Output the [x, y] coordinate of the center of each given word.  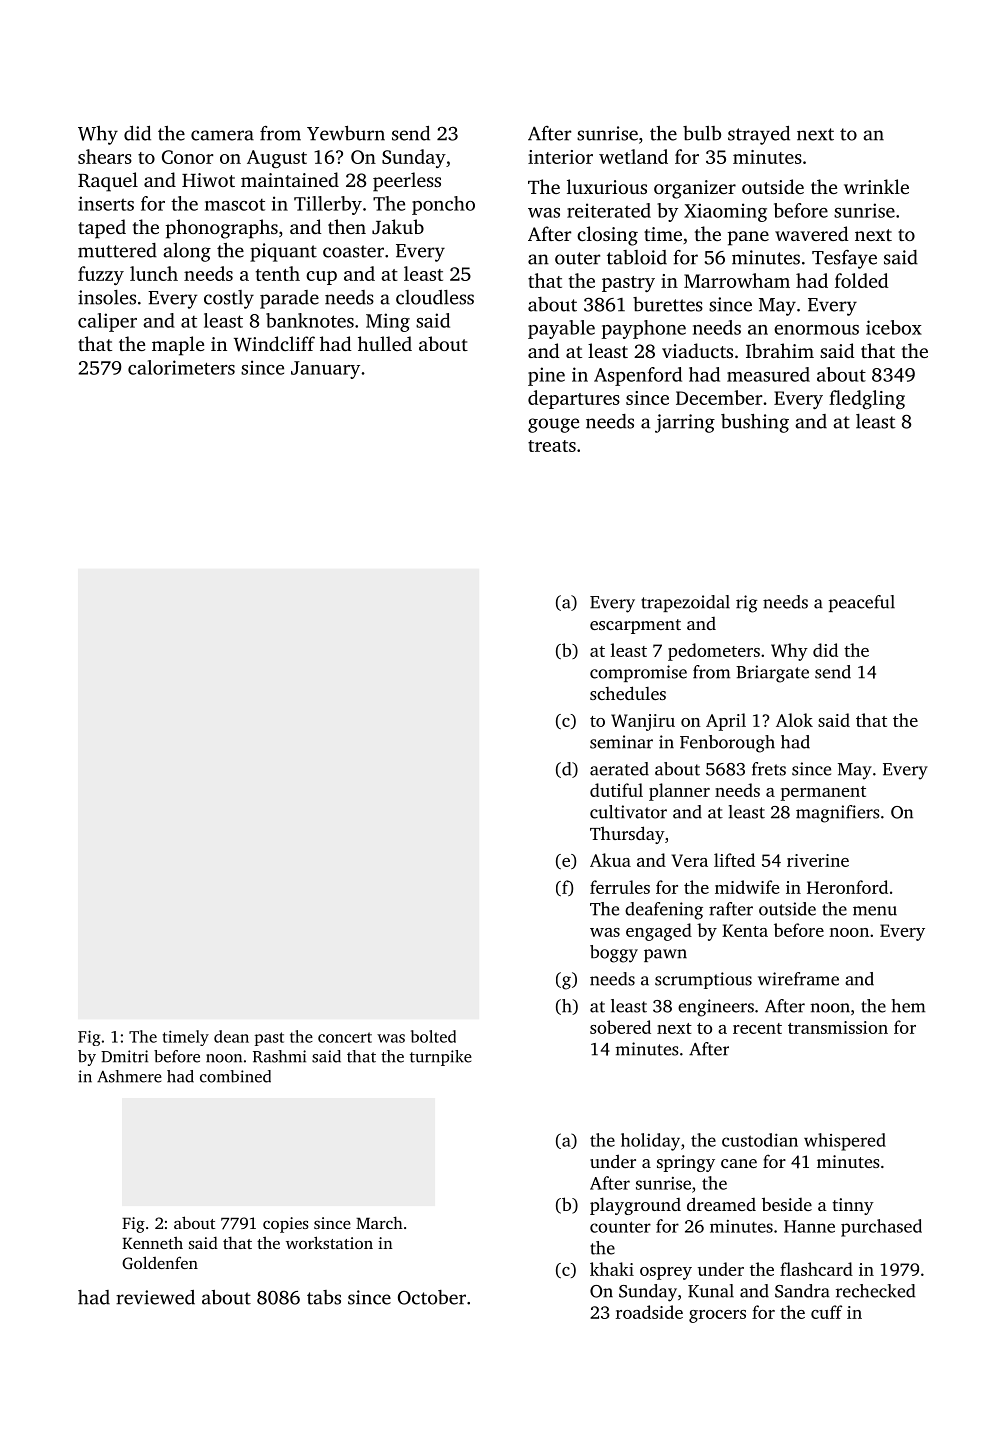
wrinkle [876, 186]
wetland [633, 156]
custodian [760, 1140]
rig [747, 604]
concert [345, 1037]
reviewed [155, 1297]
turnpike [441, 1058]
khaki [612, 1269]
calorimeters [181, 367]
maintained [290, 179]
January [325, 370]
